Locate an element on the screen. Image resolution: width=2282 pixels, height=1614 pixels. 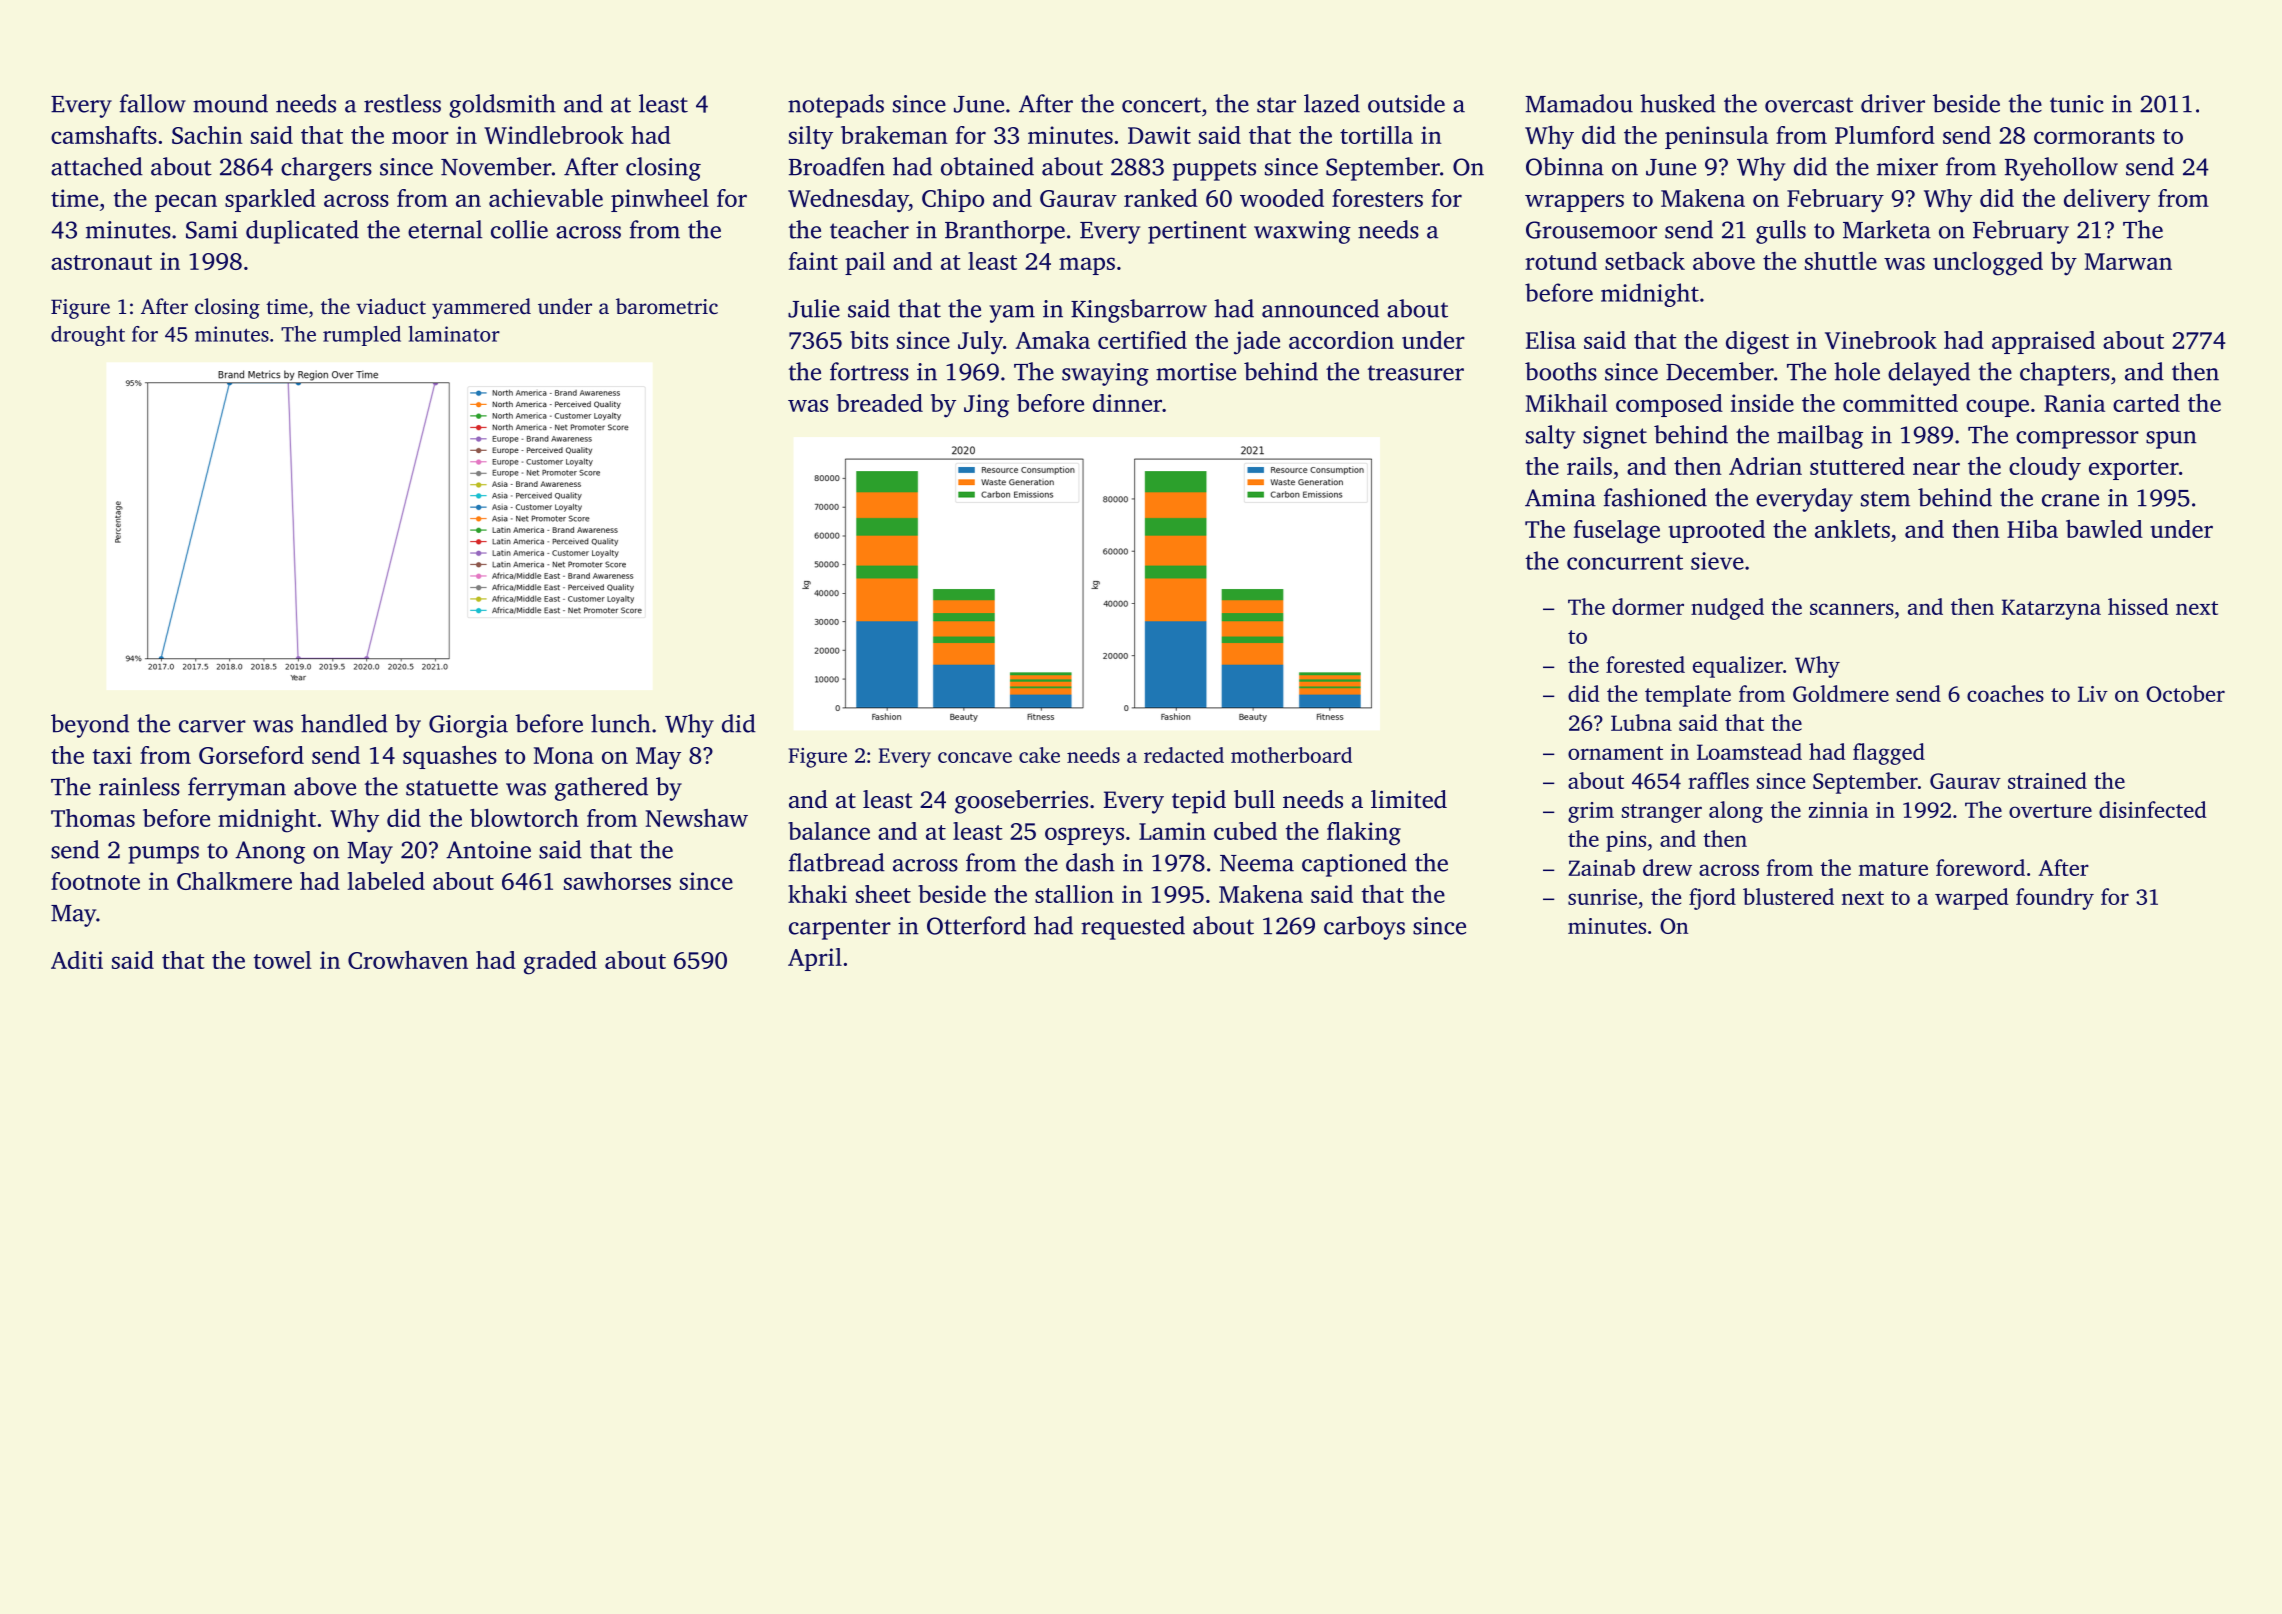
stem is located at coordinates (1885, 499).
